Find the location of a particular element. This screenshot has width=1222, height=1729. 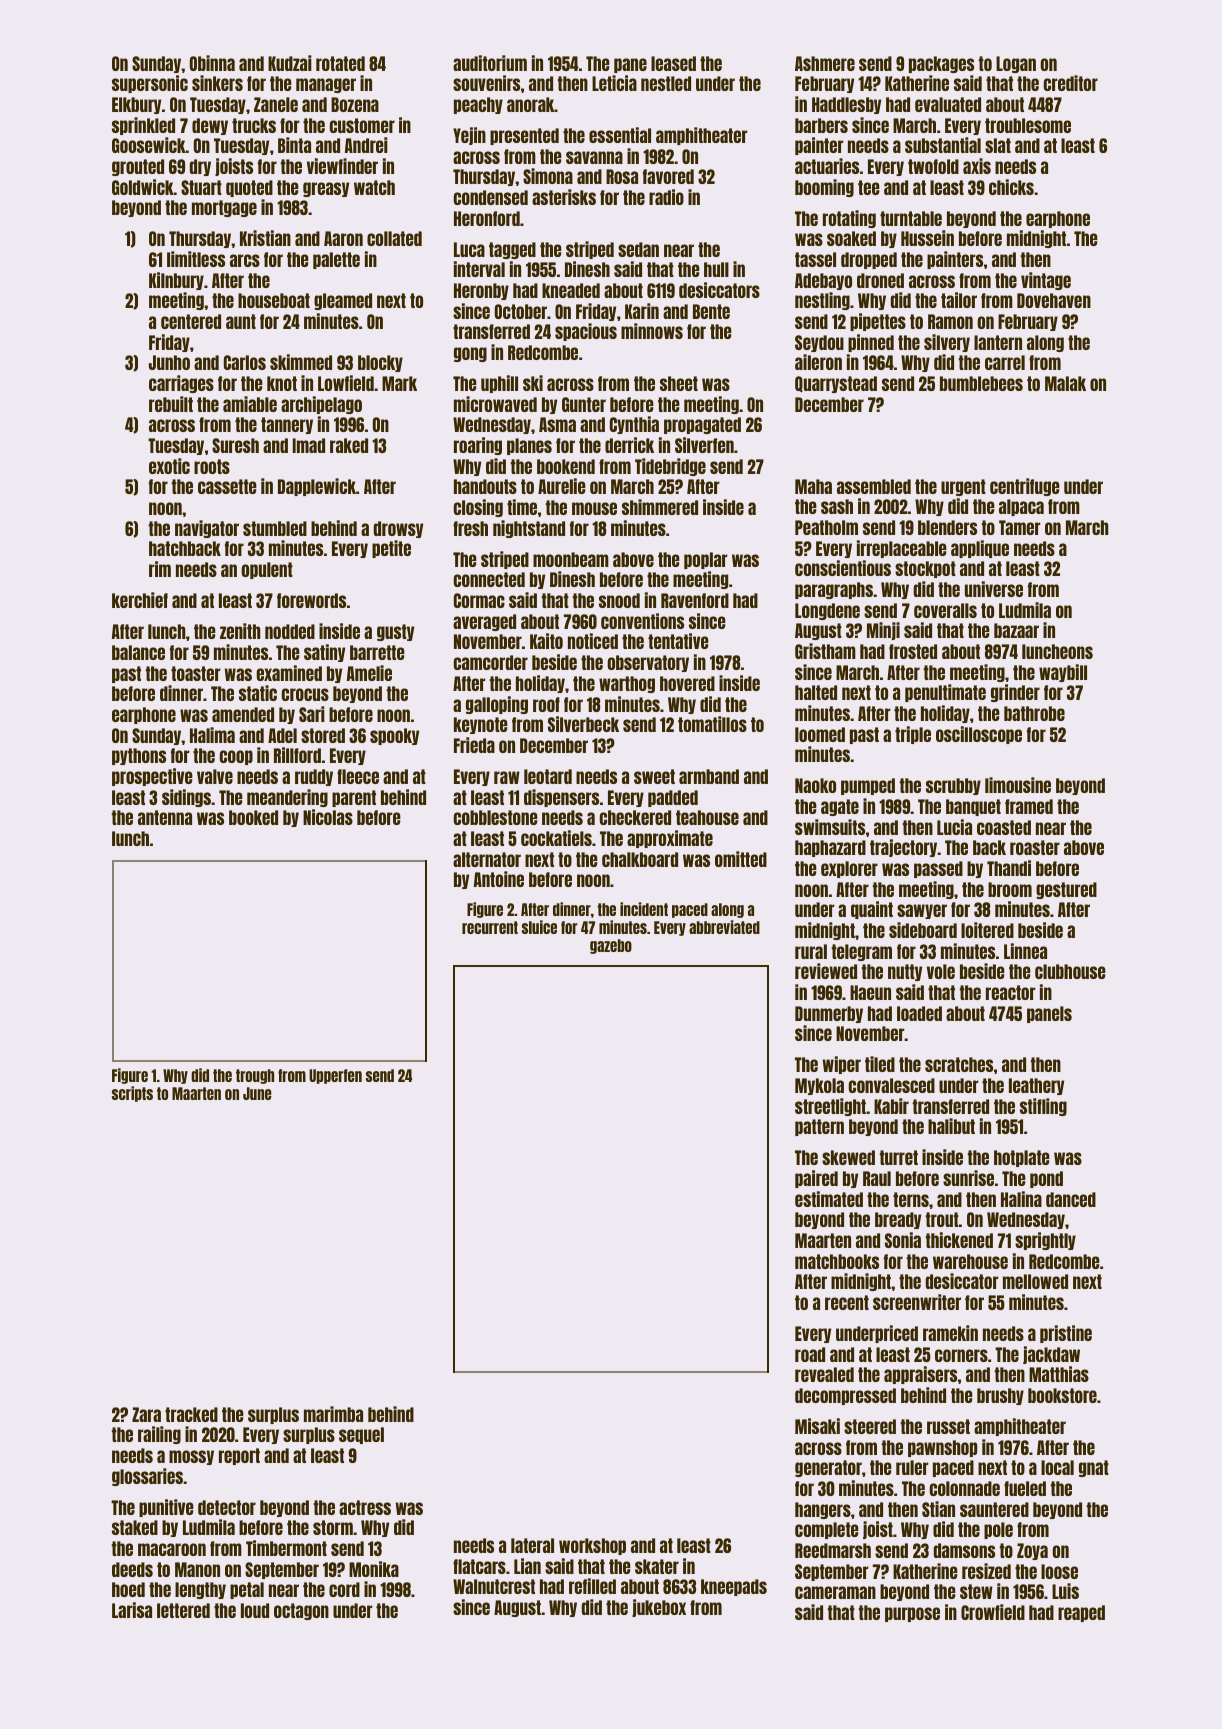

blocky is located at coordinates (380, 363).
